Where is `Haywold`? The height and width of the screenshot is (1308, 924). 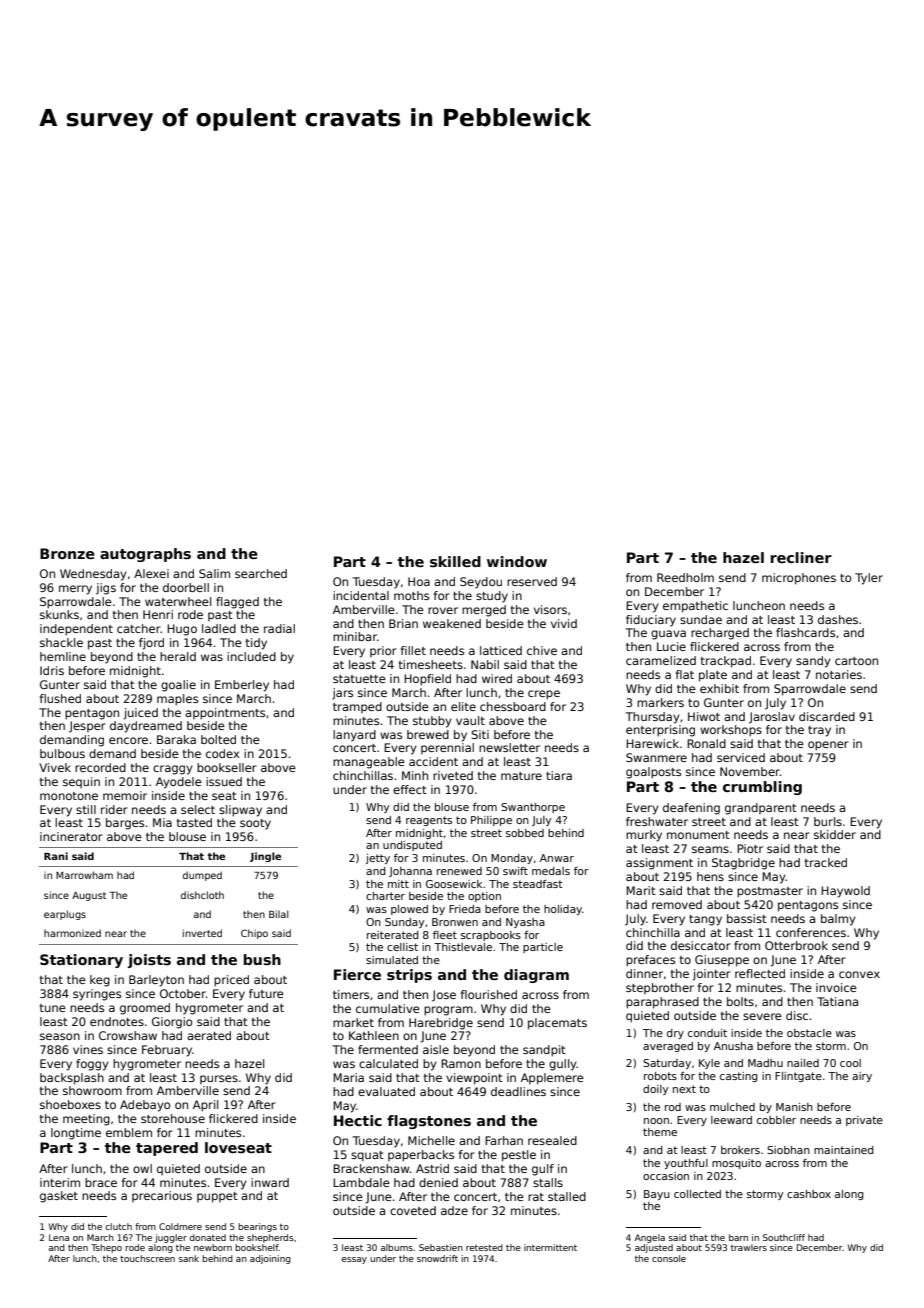
Haywold is located at coordinates (845, 892).
